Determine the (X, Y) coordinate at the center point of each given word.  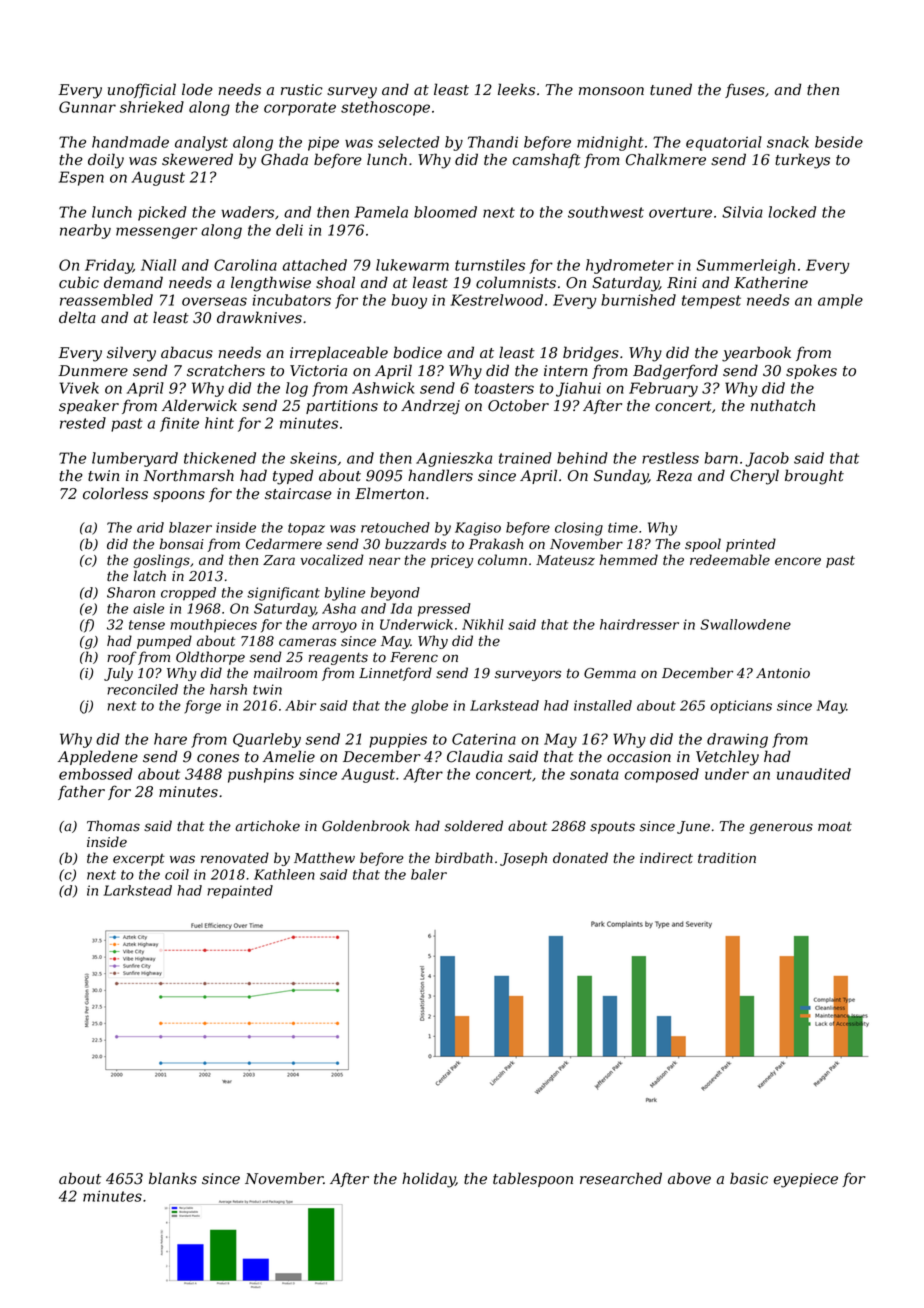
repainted (240, 892)
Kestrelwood (496, 300)
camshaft (546, 160)
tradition (727, 858)
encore (798, 561)
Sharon (131, 592)
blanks (173, 1178)
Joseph (523, 859)
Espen (81, 178)
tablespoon (533, 1179)
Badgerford (675, 372)
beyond (395, 594)
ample (840, 301)
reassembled (106, 300)
